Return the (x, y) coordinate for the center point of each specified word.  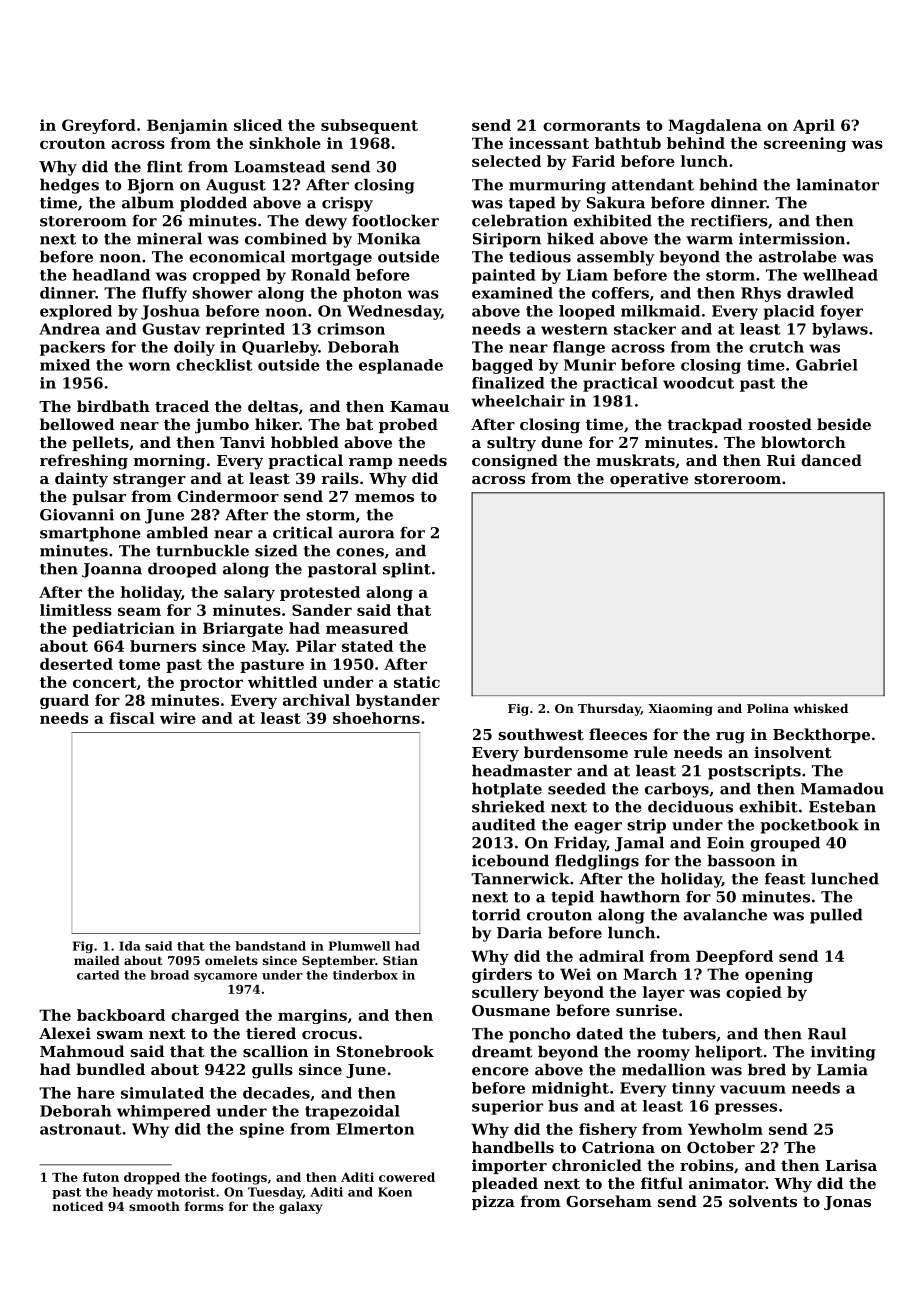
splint (407, 570)
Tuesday (275, 1193)
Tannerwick (520, 878)
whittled (282, 682)
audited (504, 824)
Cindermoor (228, 496)
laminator (837, 184)
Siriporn (507, 240)
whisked (820, 708)
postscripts (754, 772)
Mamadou (842, 788)
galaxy (301, 1207)
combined (286, 238)
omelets (231, 960)
